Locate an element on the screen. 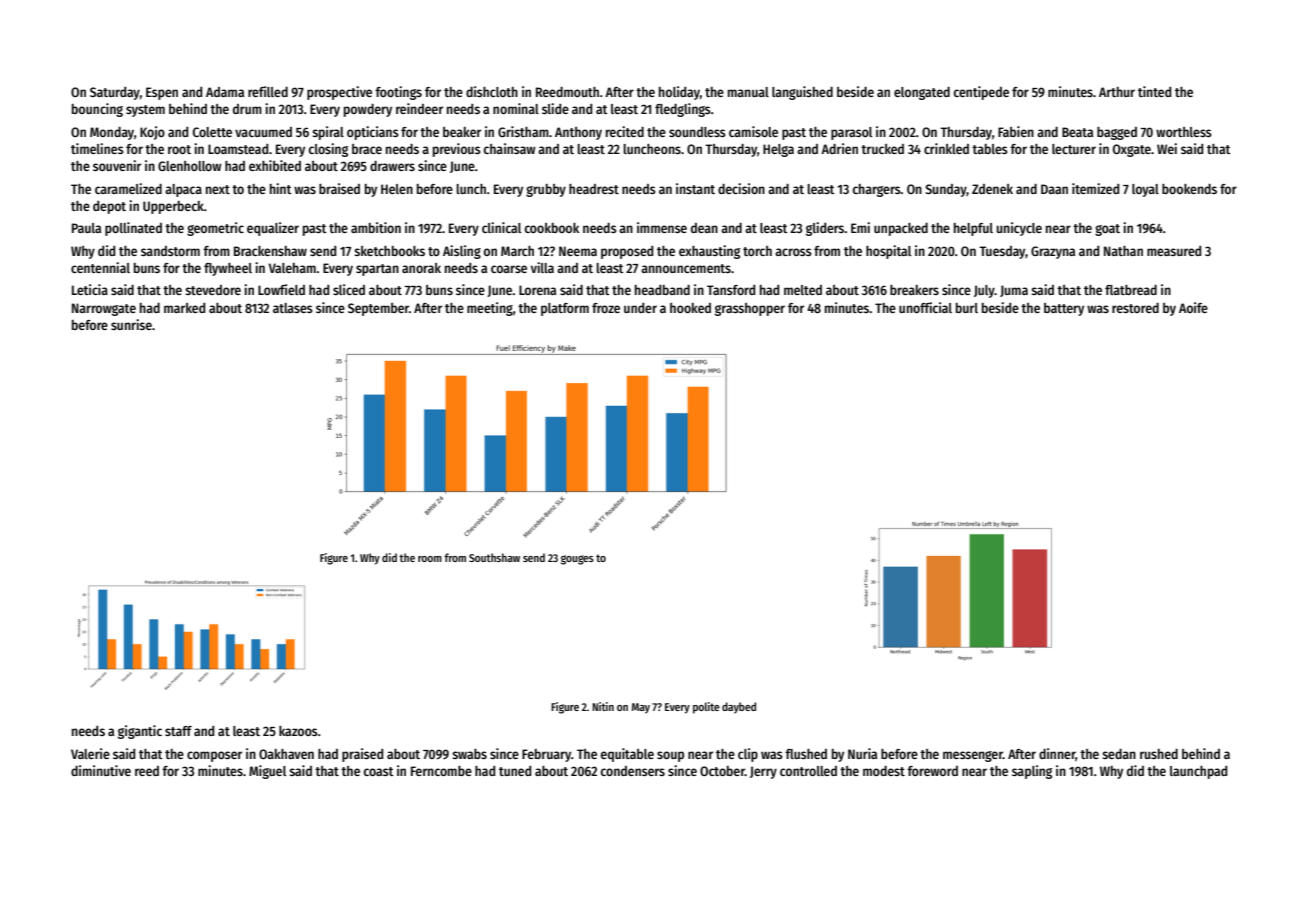 The height and width of the screenshot is (924, 1308). hooked is located at coordinates (690, 308).
